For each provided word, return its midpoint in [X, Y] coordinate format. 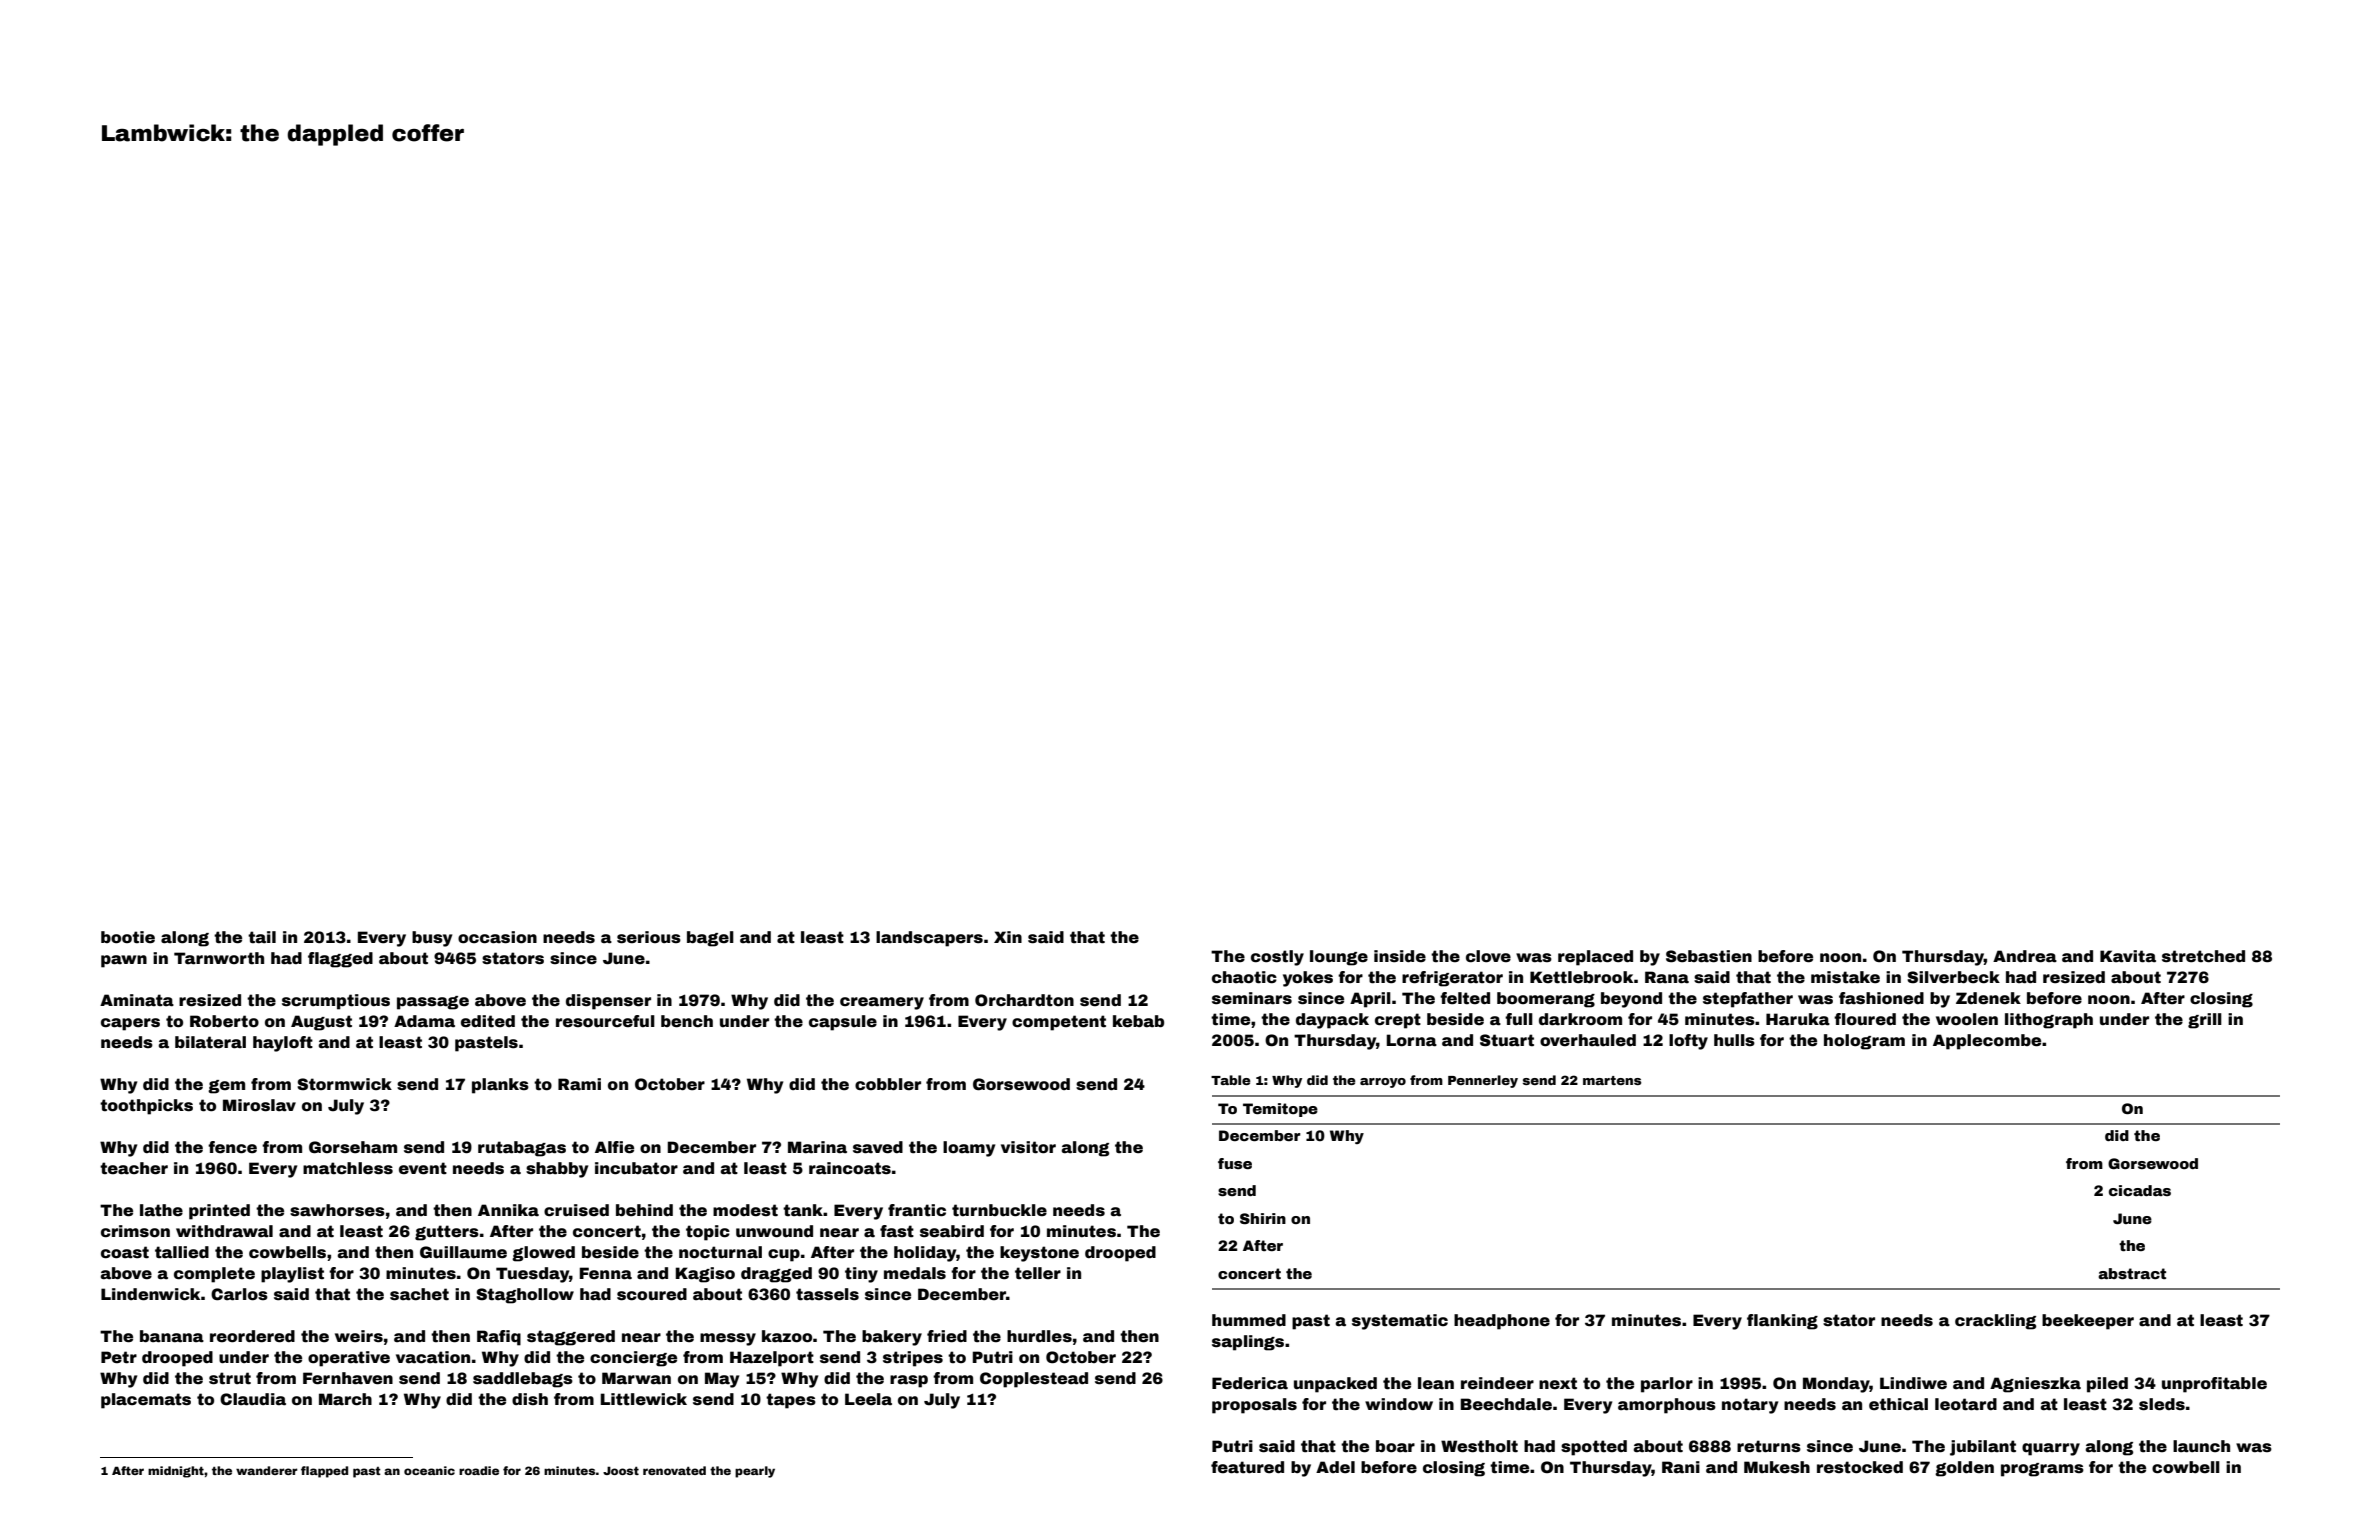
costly [1277, 958]
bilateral [210, 1042]
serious [649, 937]
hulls [1734, 1040]
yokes [1308, 979]
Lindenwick [150, 1294]
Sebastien [1709, 956]
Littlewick [644, 1399]
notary [1750, 1406]
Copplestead [1034, 1380]
